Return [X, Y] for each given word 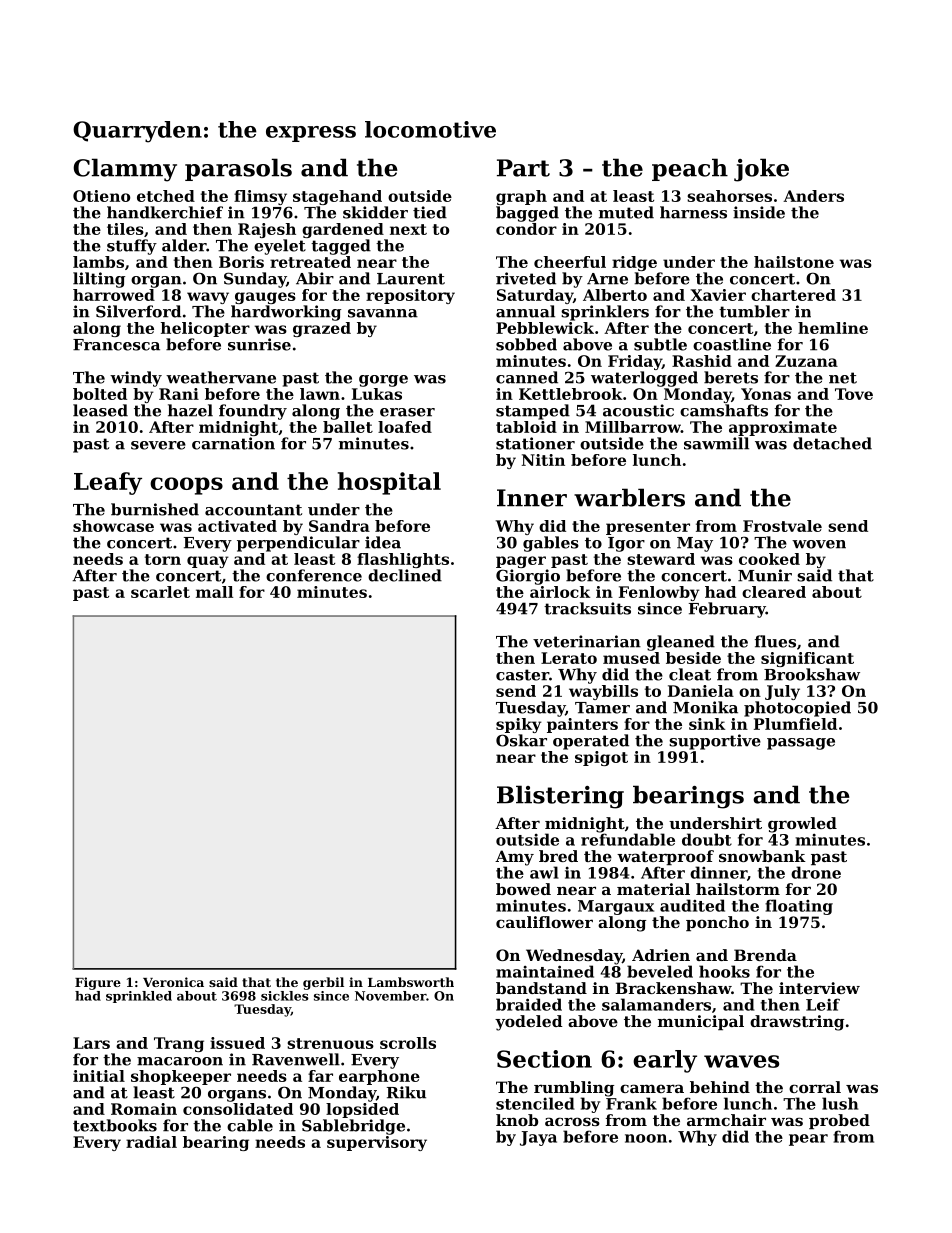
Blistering [560, 797]
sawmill [716, 443]
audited [692, 905]
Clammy [125, 170]
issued [237, 1043]
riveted [526, 278]
